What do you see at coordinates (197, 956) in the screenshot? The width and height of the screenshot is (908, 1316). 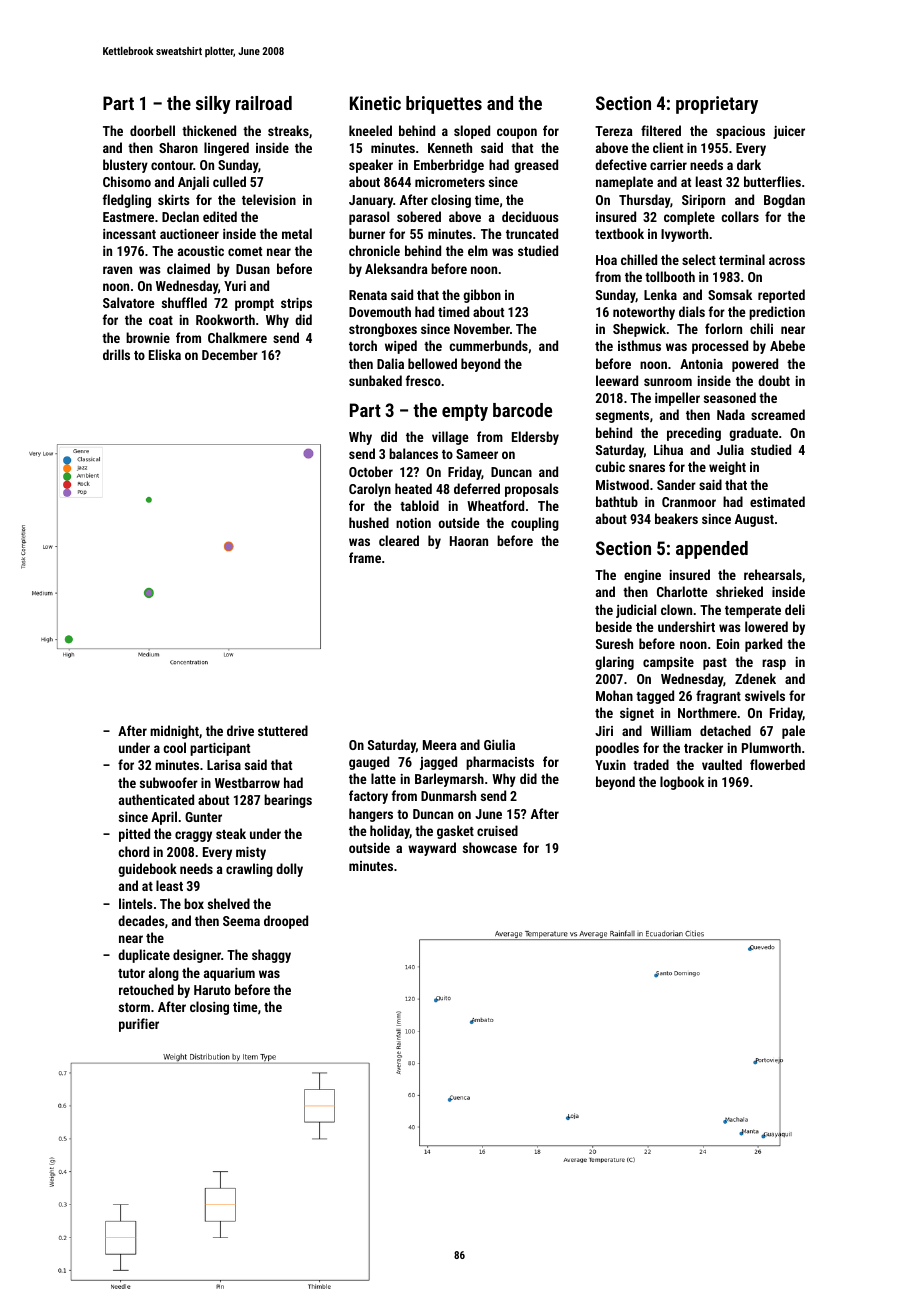 I see `designer` at bounding box center [197, 956].
